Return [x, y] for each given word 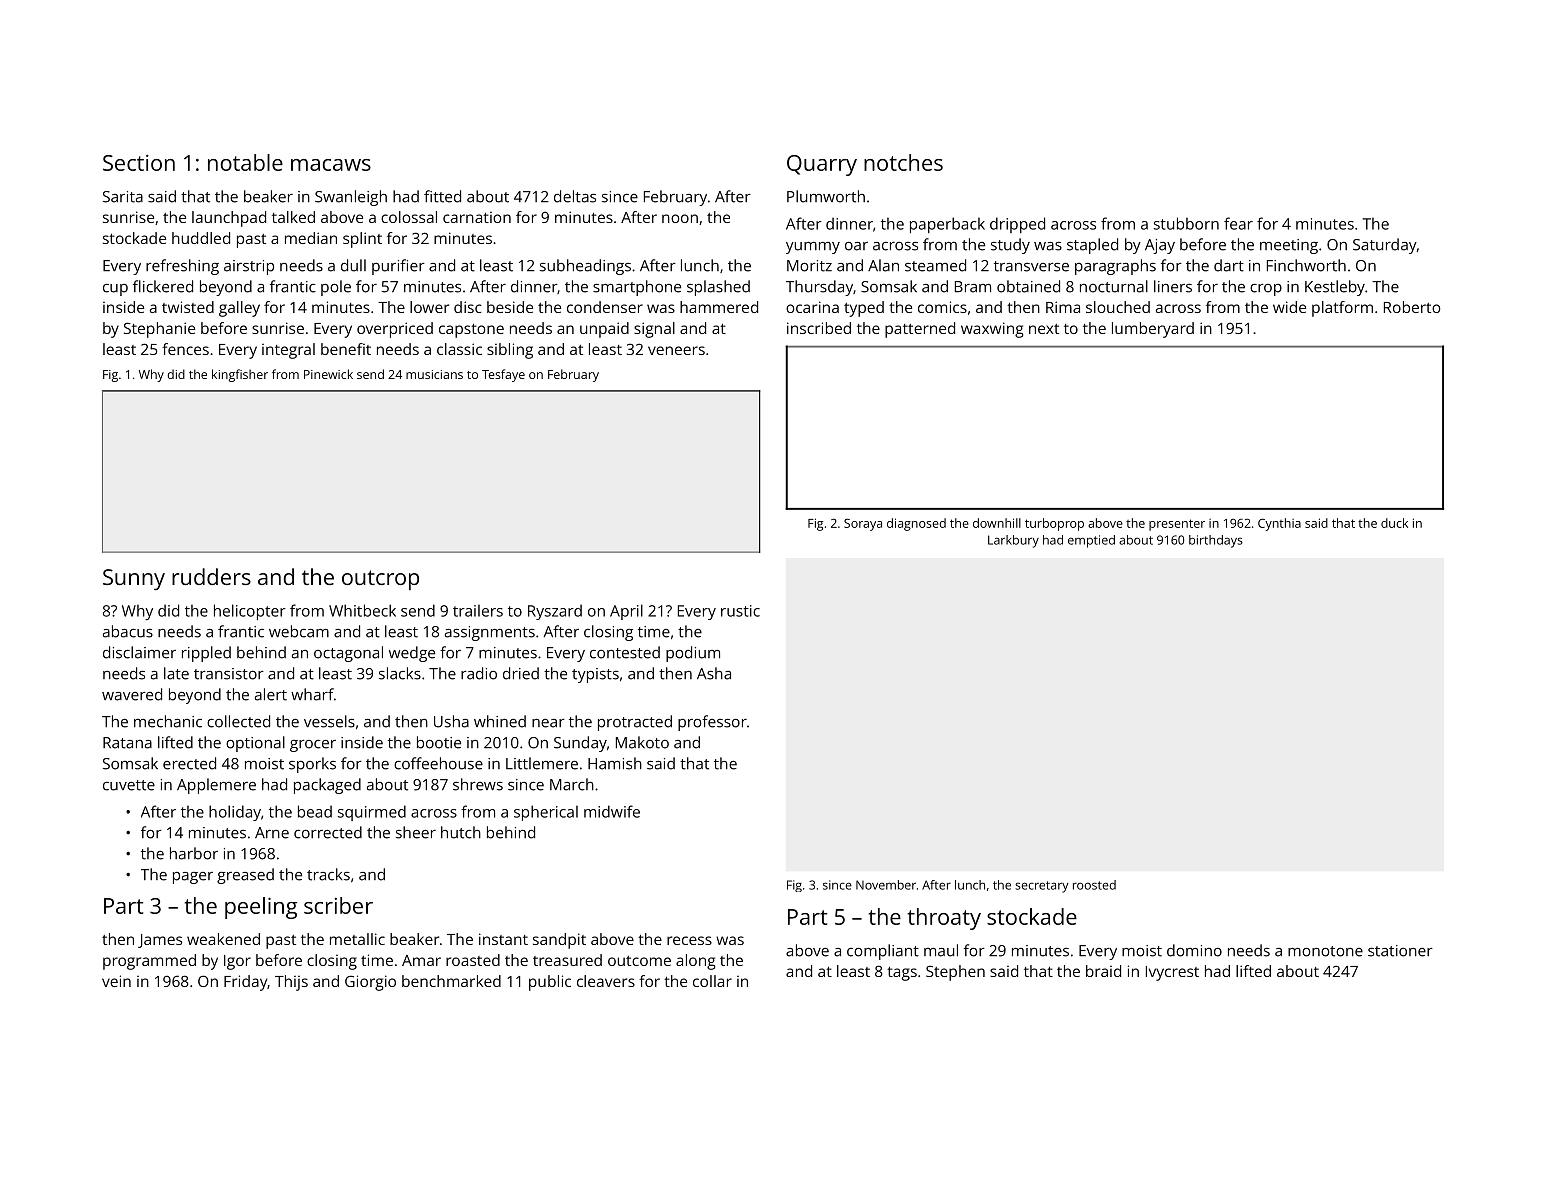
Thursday [819, 288]
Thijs [291, 983]
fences [185, 349]
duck [1394, 523]
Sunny [134, 579]
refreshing [182, 267]
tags [902, 974]
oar [856, 246]
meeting [1289, 246]
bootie [439, 742]
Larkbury [1013, 541]
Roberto [1412, 307]
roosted [1094, 885]
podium [693, 654]
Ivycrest [1172, 973]
